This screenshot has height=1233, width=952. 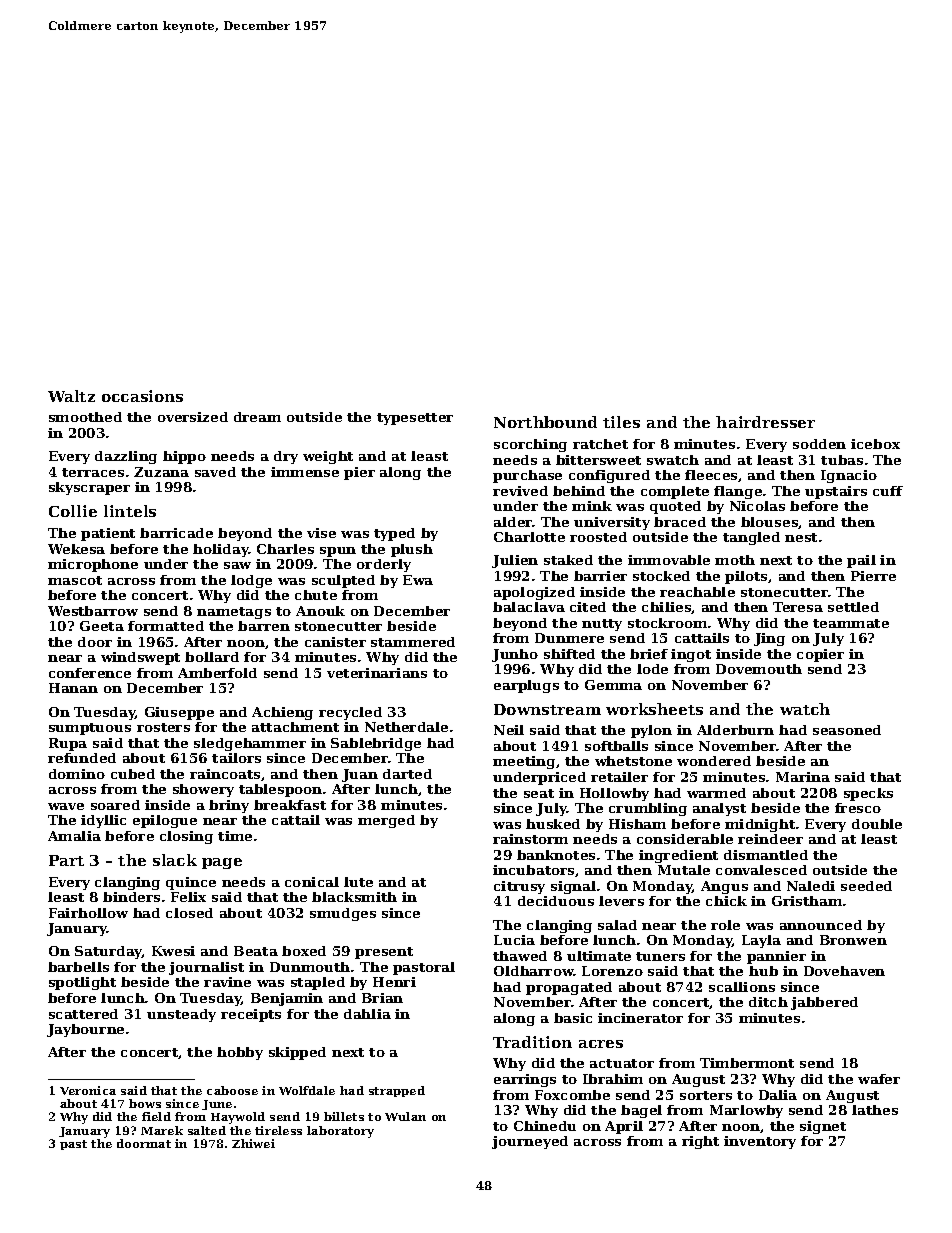 I want to click on nest, so click(x=801, y=537).
